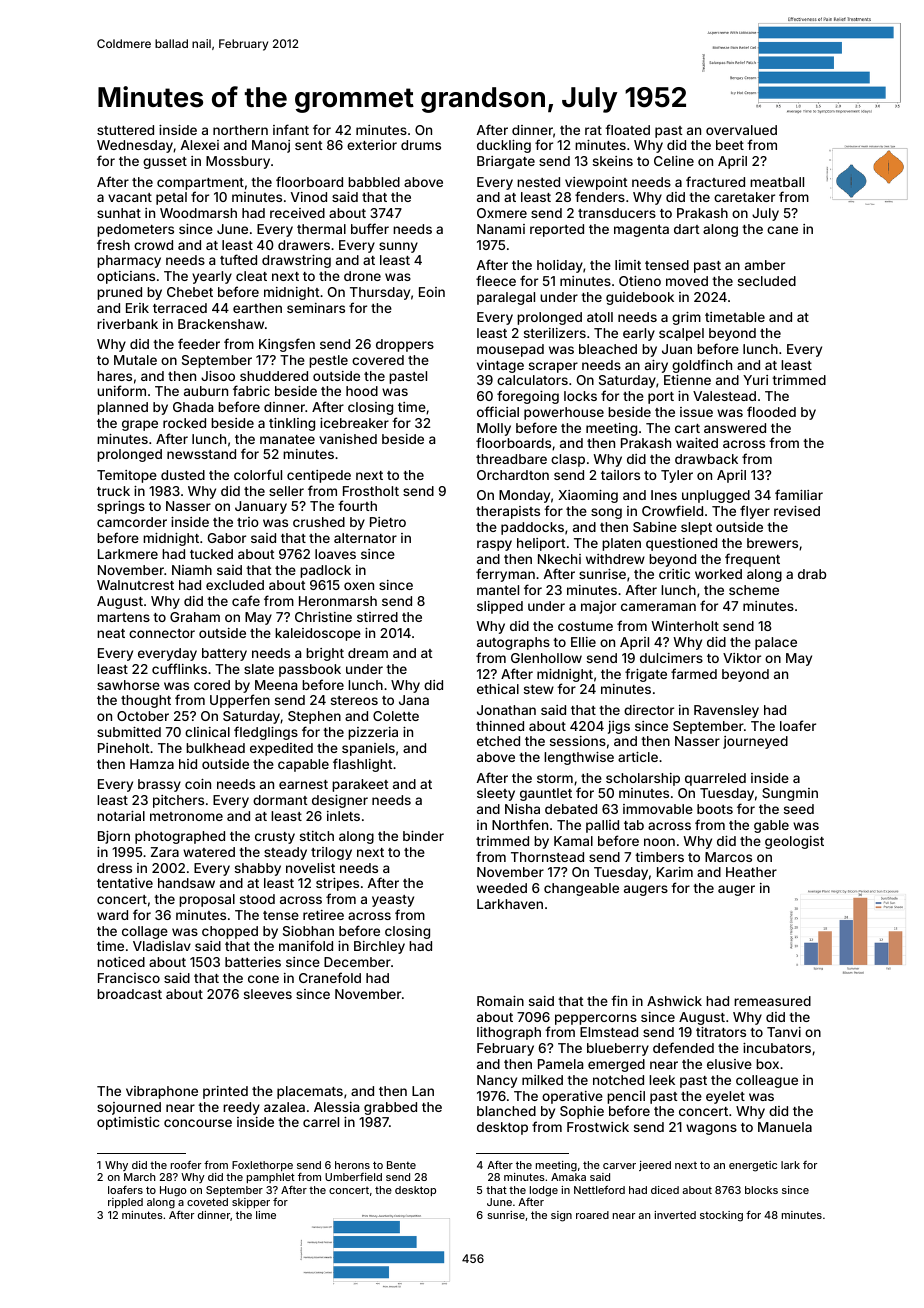 This screenshot has width=924, height=1308. Describe the element at coordinates (423, 836) in the screenshot. I see `binder` at that location.
